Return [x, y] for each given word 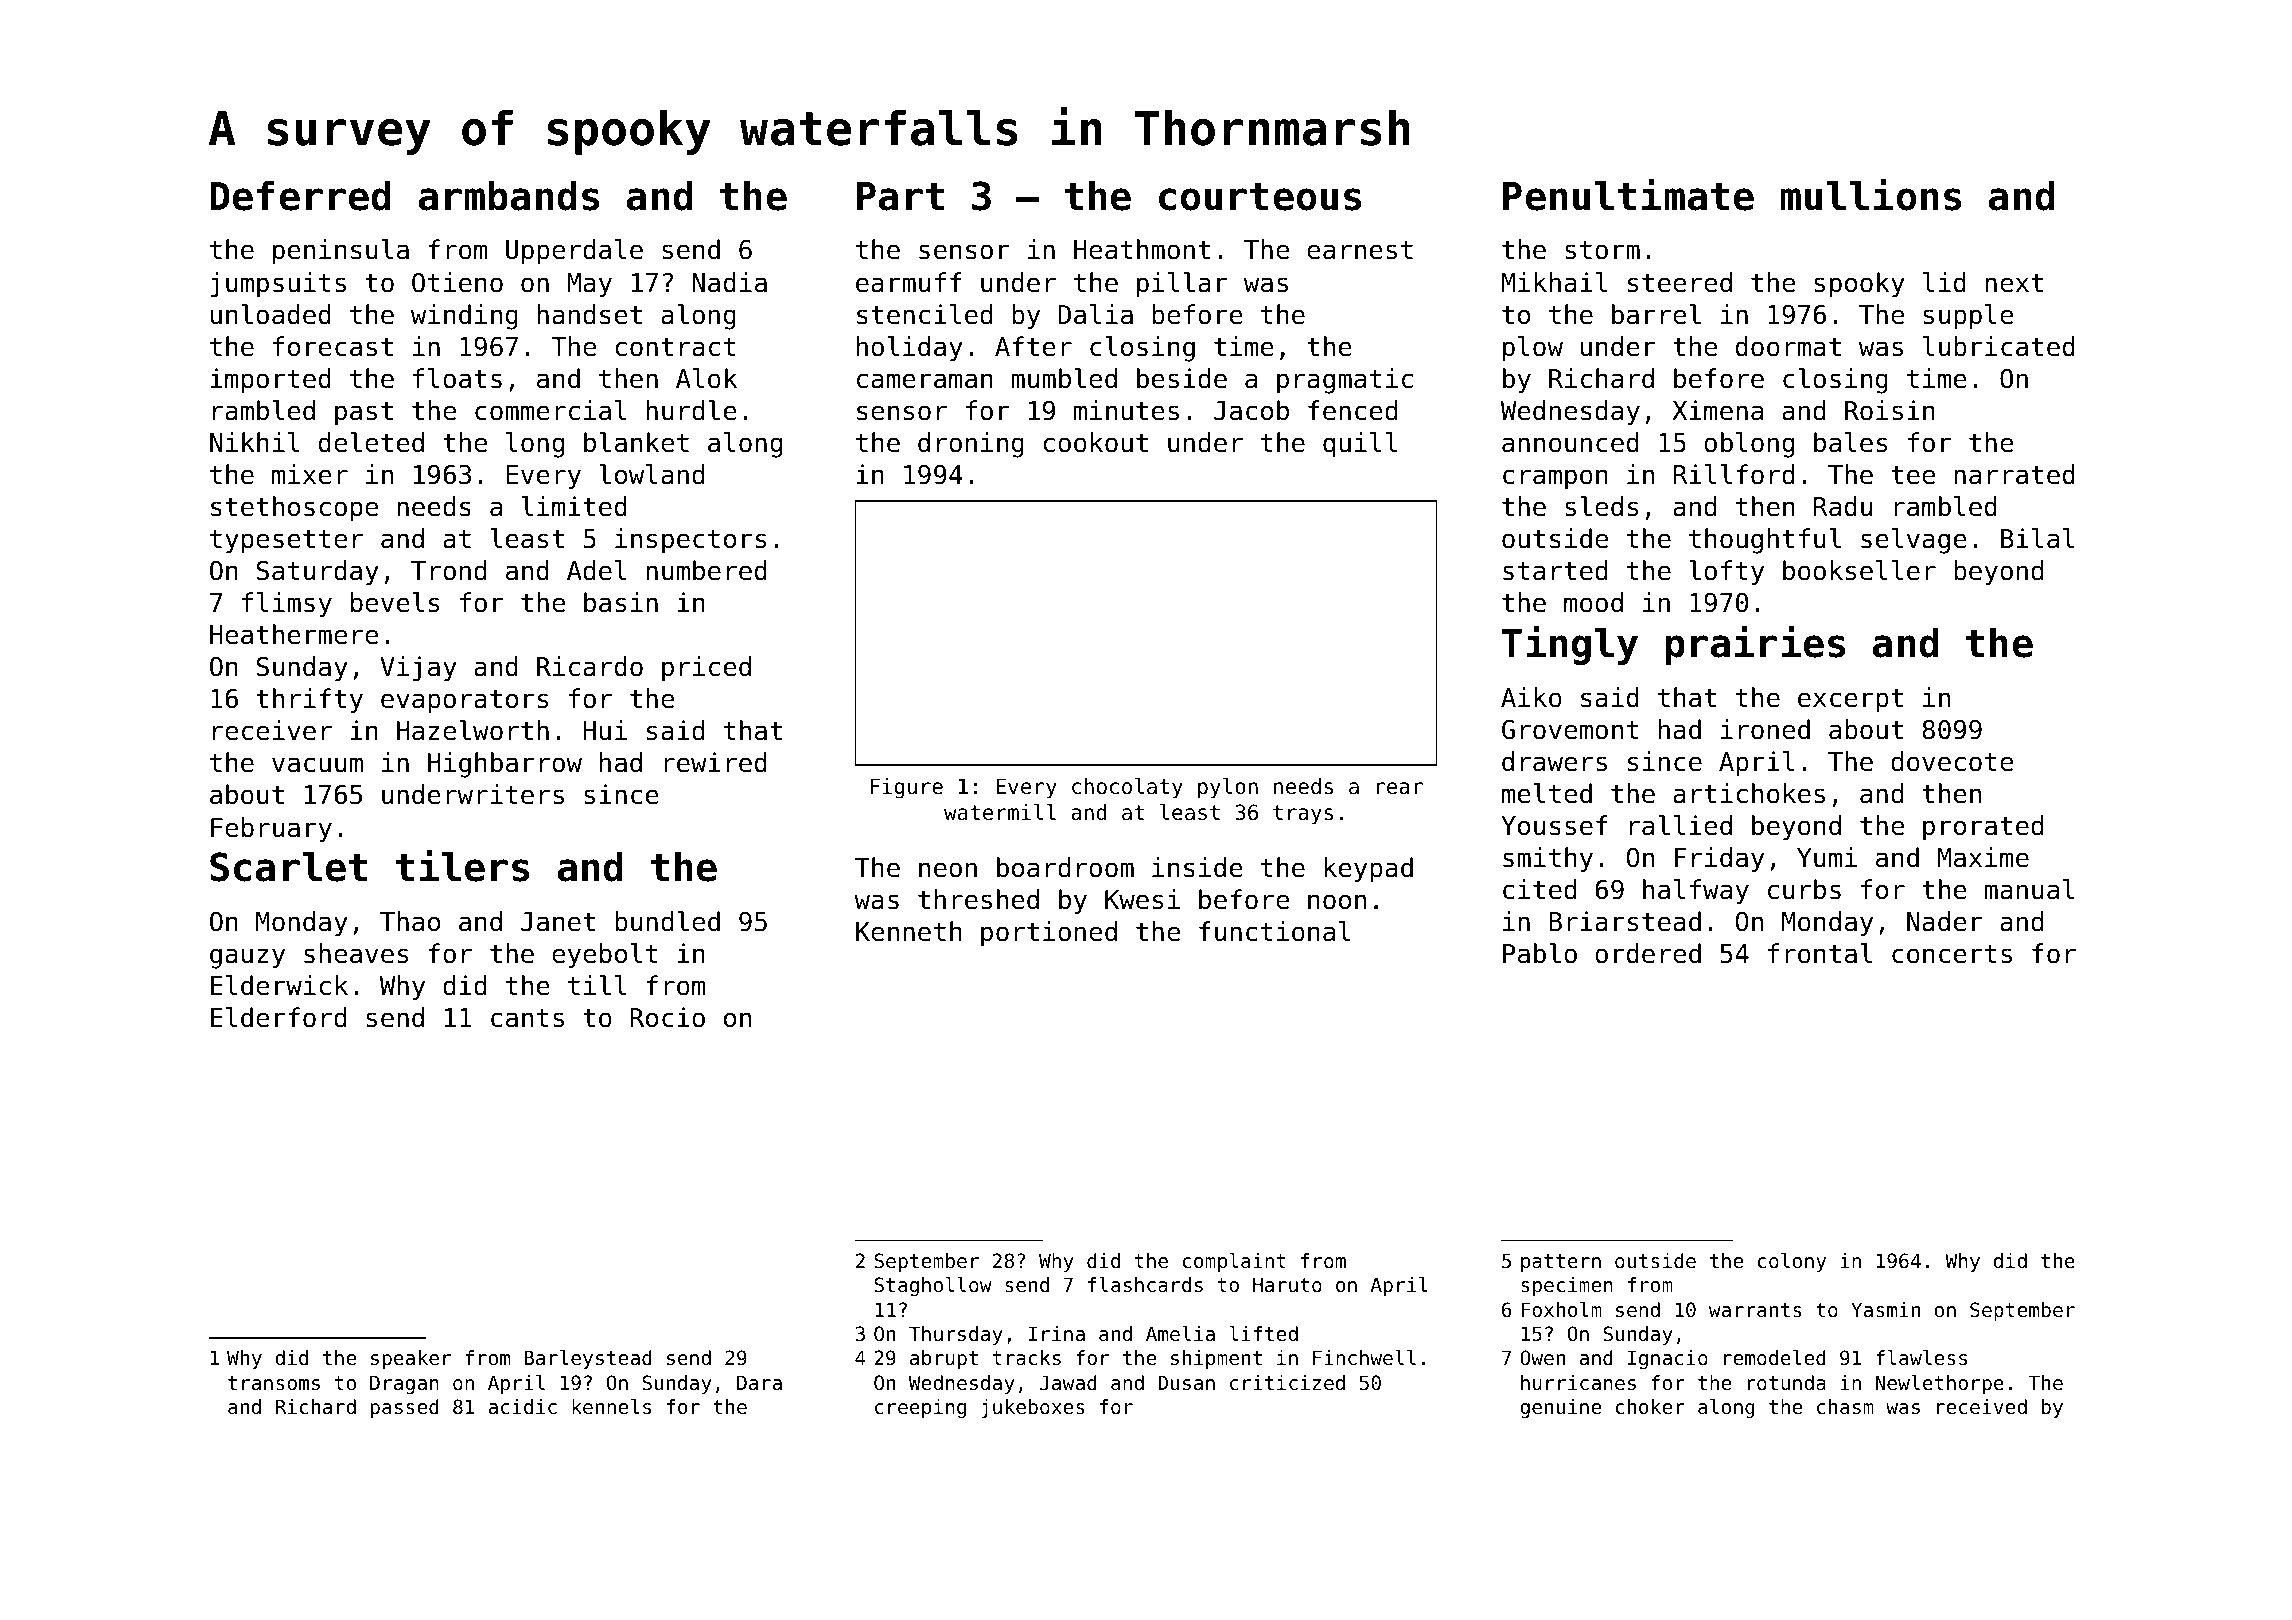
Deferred [300, 195]
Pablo [1540, 953]
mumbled [1064, 378]
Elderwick [279, 985]
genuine [1560, 1408]
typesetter [286, 542]
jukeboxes [1033, 1408]
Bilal [2038, 538]
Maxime [1983, 857]
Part [900, 196]
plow [1533, 349]
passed [405, 1408]
